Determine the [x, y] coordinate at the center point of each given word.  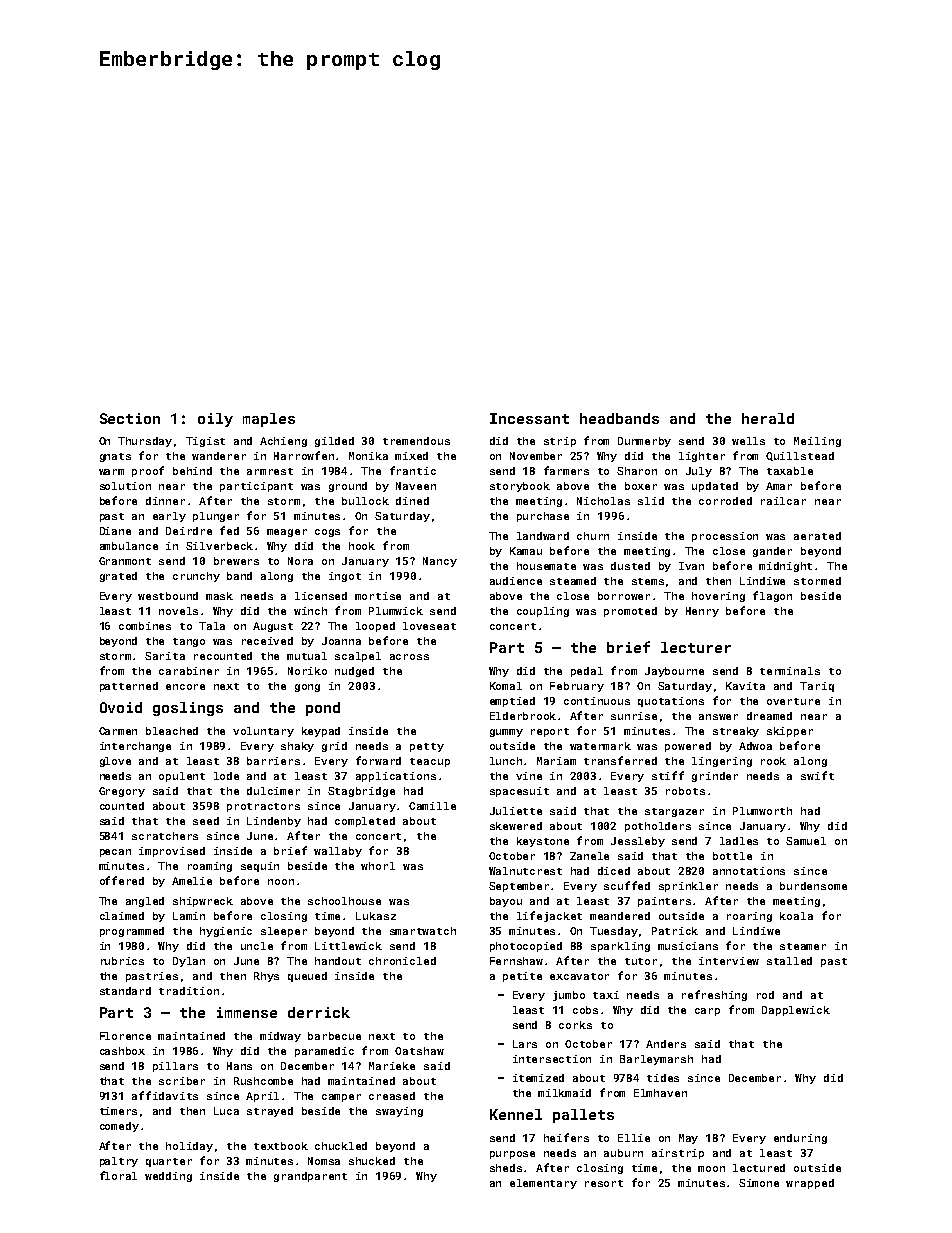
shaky [297, 747]
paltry [119, 1162]
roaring [749, 917]
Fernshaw [516, 961]
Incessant [529, 418]
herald [768, 418]
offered [122, 880]
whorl [378, 866]
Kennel [516, 1114]
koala [796, 916]
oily [215, 420]
